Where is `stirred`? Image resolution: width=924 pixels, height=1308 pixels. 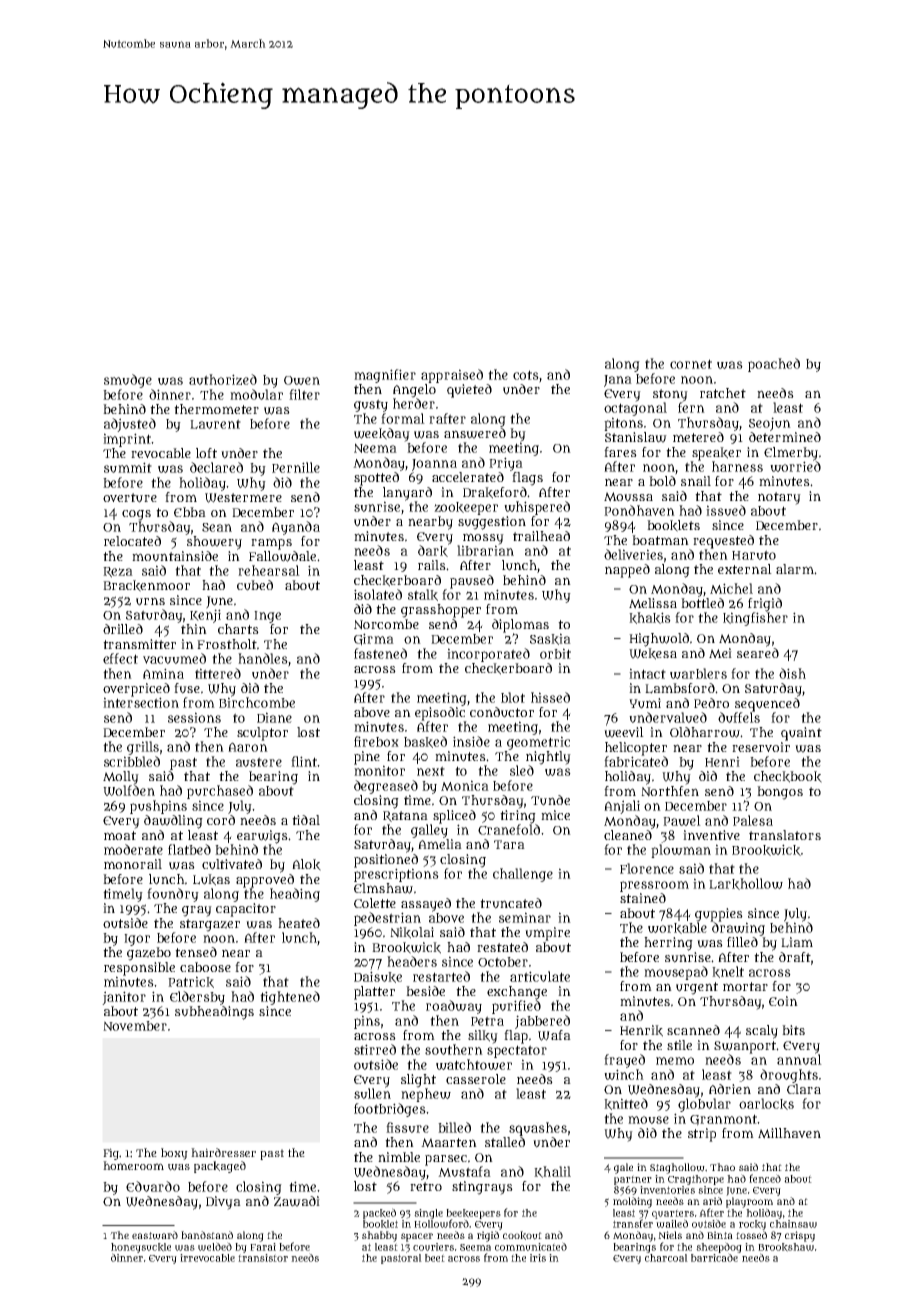
stirred is located at coordinates (375, 1049).
